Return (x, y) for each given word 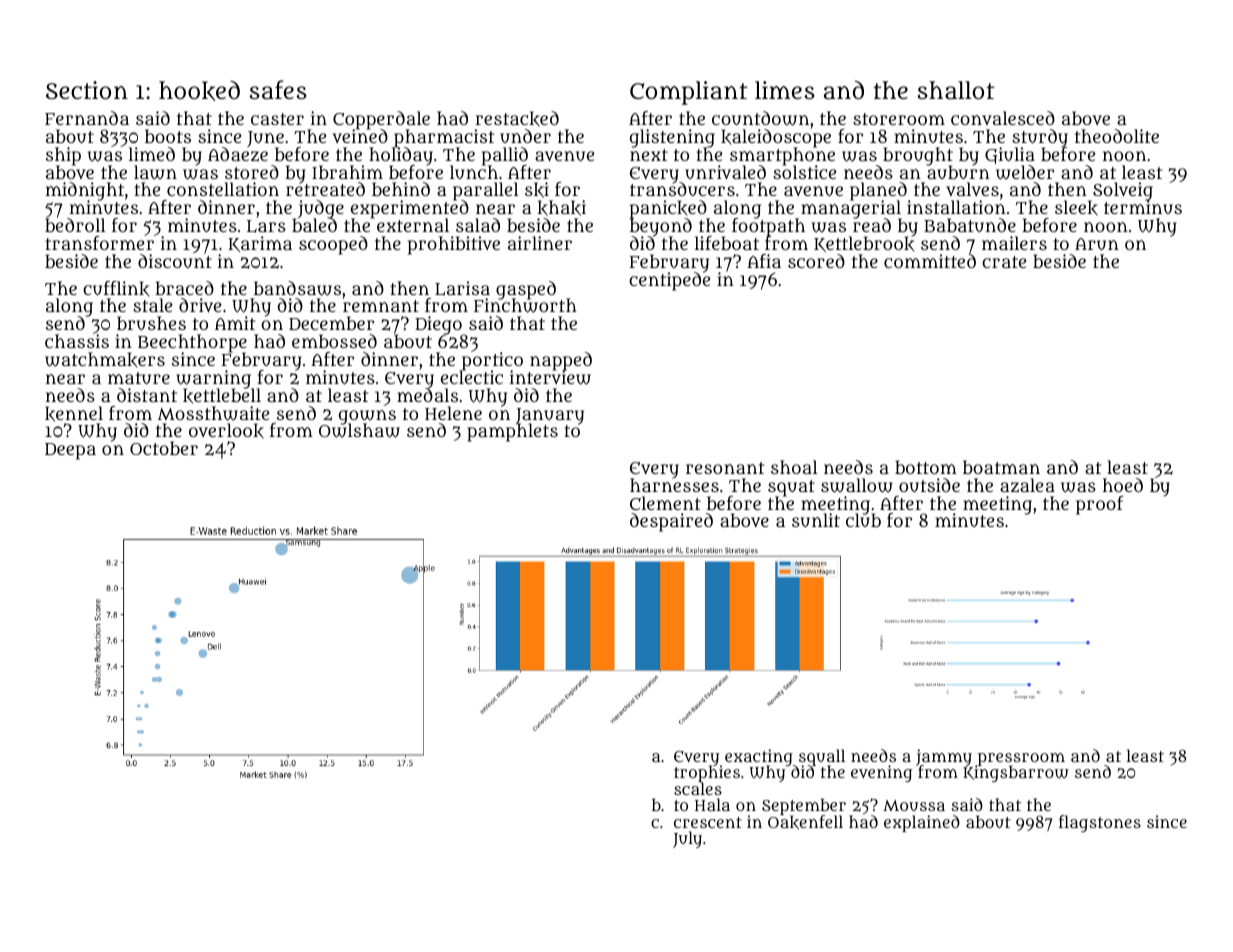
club (863, 521)
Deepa (70, 451)
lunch (474, 172)
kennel (74, 414)
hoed (1123, 485)
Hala (712, 804)
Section (87, 90)
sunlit (816, 520)
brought (918, 156)
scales (698, 789)
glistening (672, 138)
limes (785, 90)
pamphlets (512, 433)
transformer (99, 243)
